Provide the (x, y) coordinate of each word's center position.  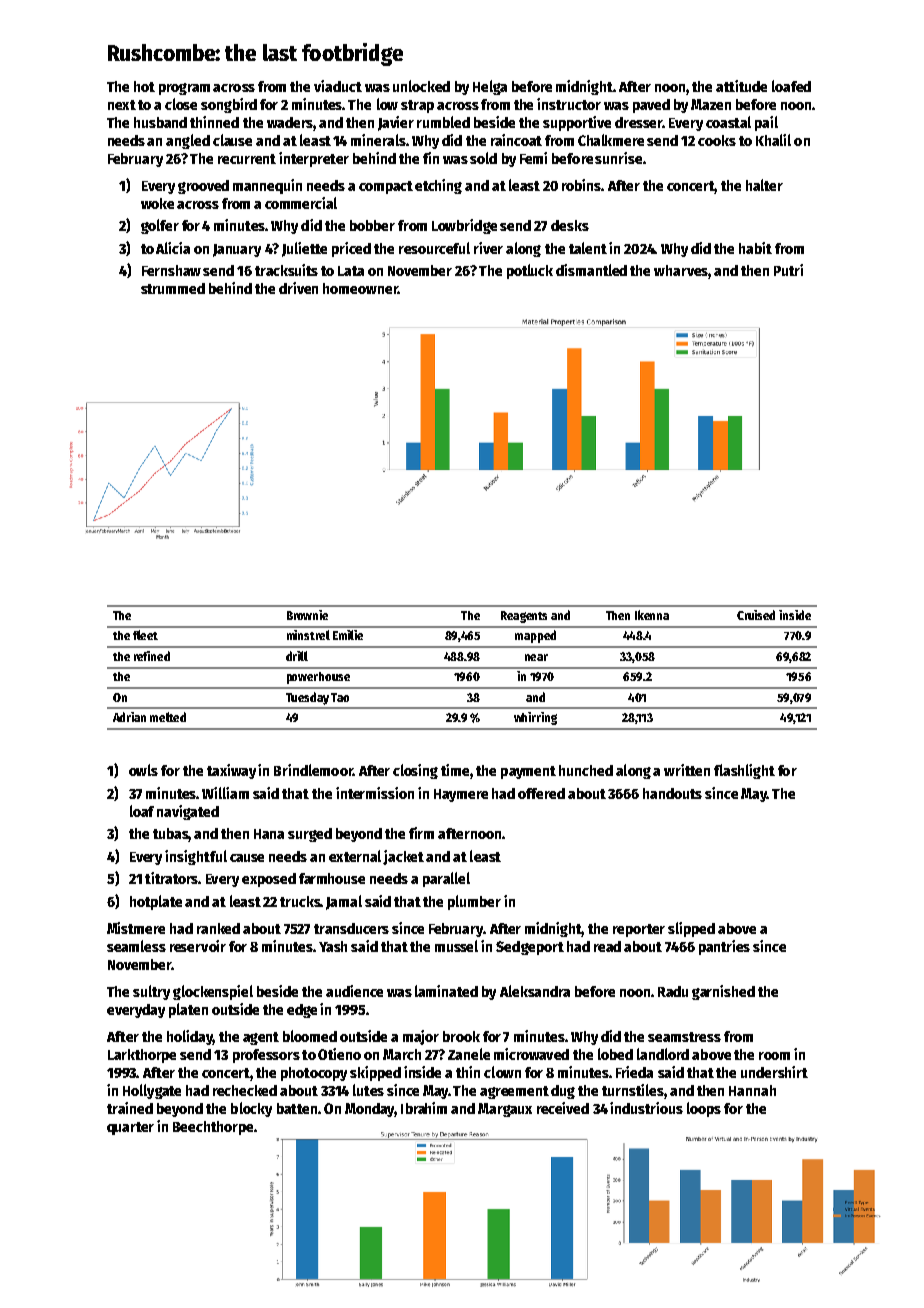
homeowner (360, 288)
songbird (229, 105)
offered (541, 793)
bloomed (310, 1036)
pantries (724, 947)
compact (386, 187)
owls (143, 770)
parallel (446, 879)
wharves (681, 270)
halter (764, 185)
